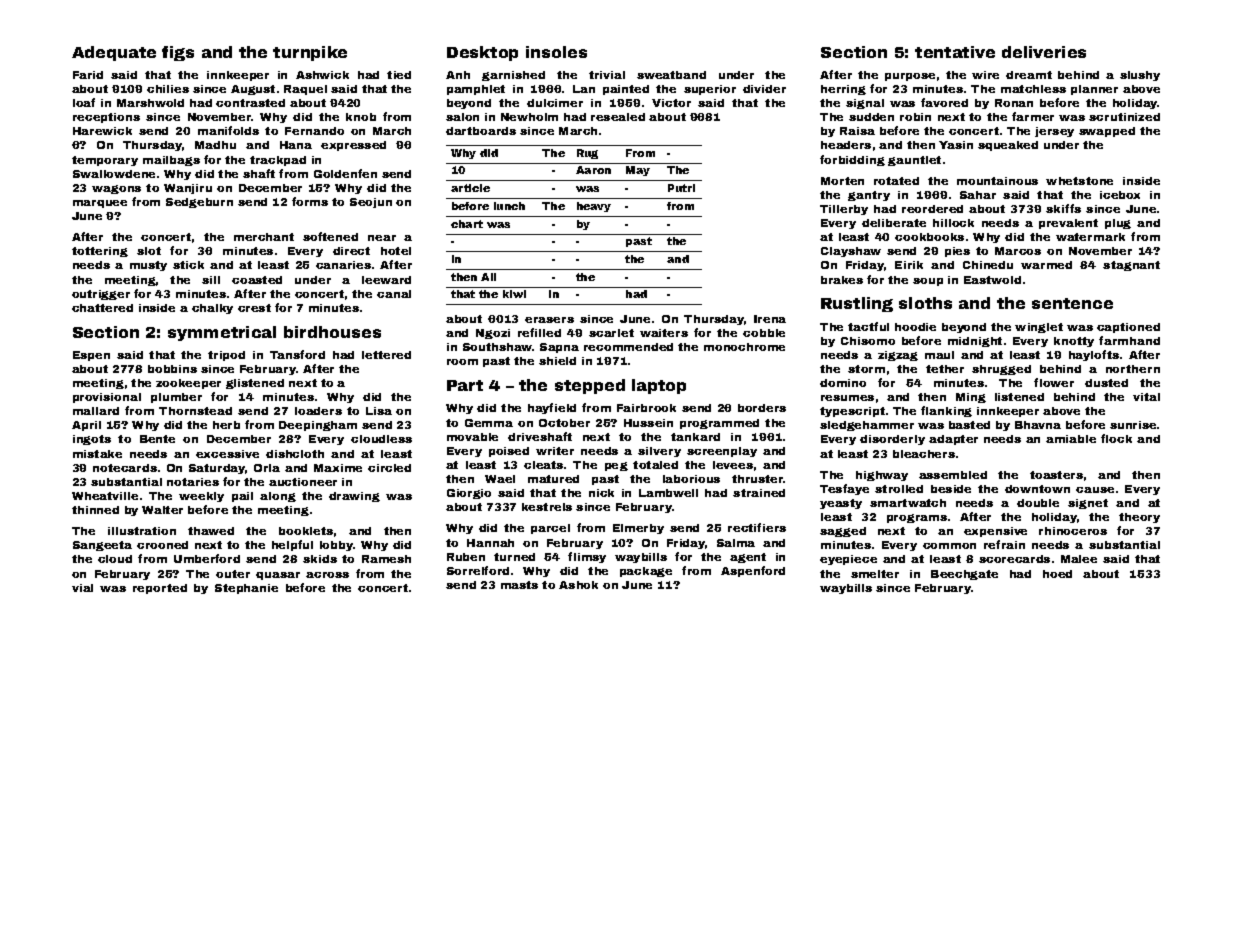 This screenshot has width=1233, height=952. Describe the element at coordinates (964, 575) in the screenshot. I see `Beechgate` at that location.
